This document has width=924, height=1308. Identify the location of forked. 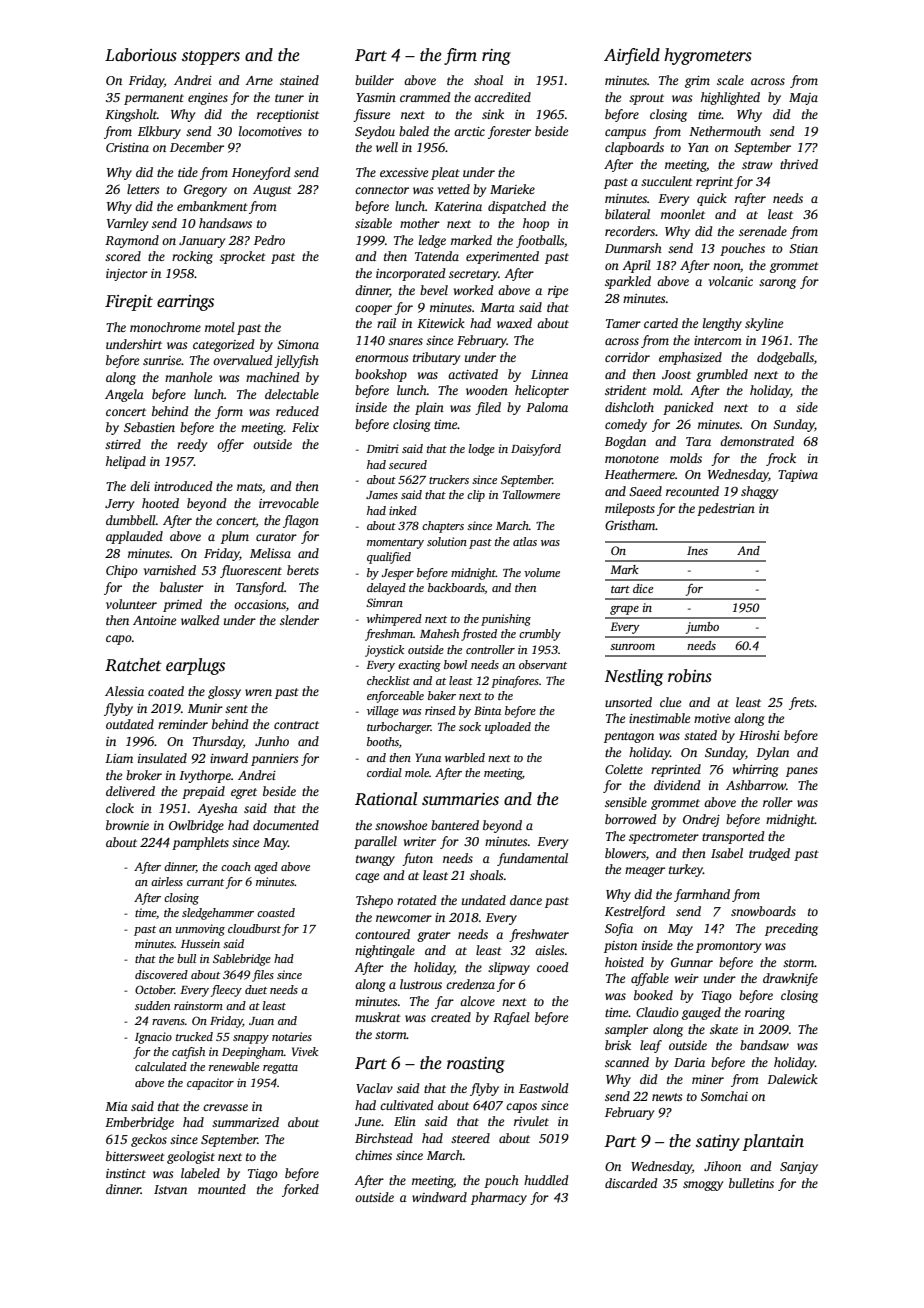
(300, 1190).
